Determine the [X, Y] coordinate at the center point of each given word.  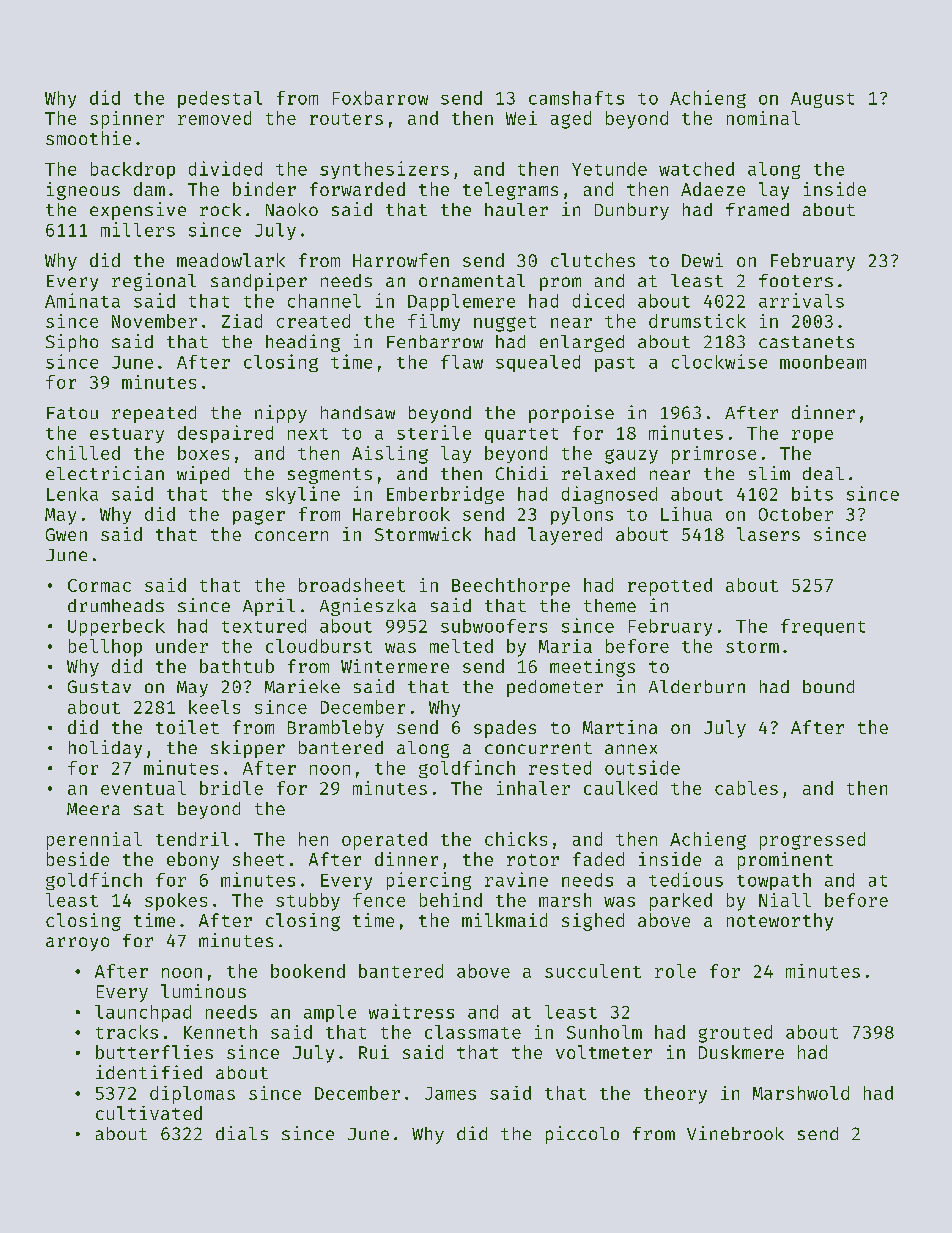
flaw [462, 362]
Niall [785, 900]
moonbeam [823, 362]
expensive [138, 211]
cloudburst [319, 646]
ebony [193, 861]
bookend [308, 971]
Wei [521, 118]
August [822, 100]
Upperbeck [116, 627]
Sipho [72, 343]
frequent [823, 627]
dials [242, 1133]
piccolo [582, 1135]
